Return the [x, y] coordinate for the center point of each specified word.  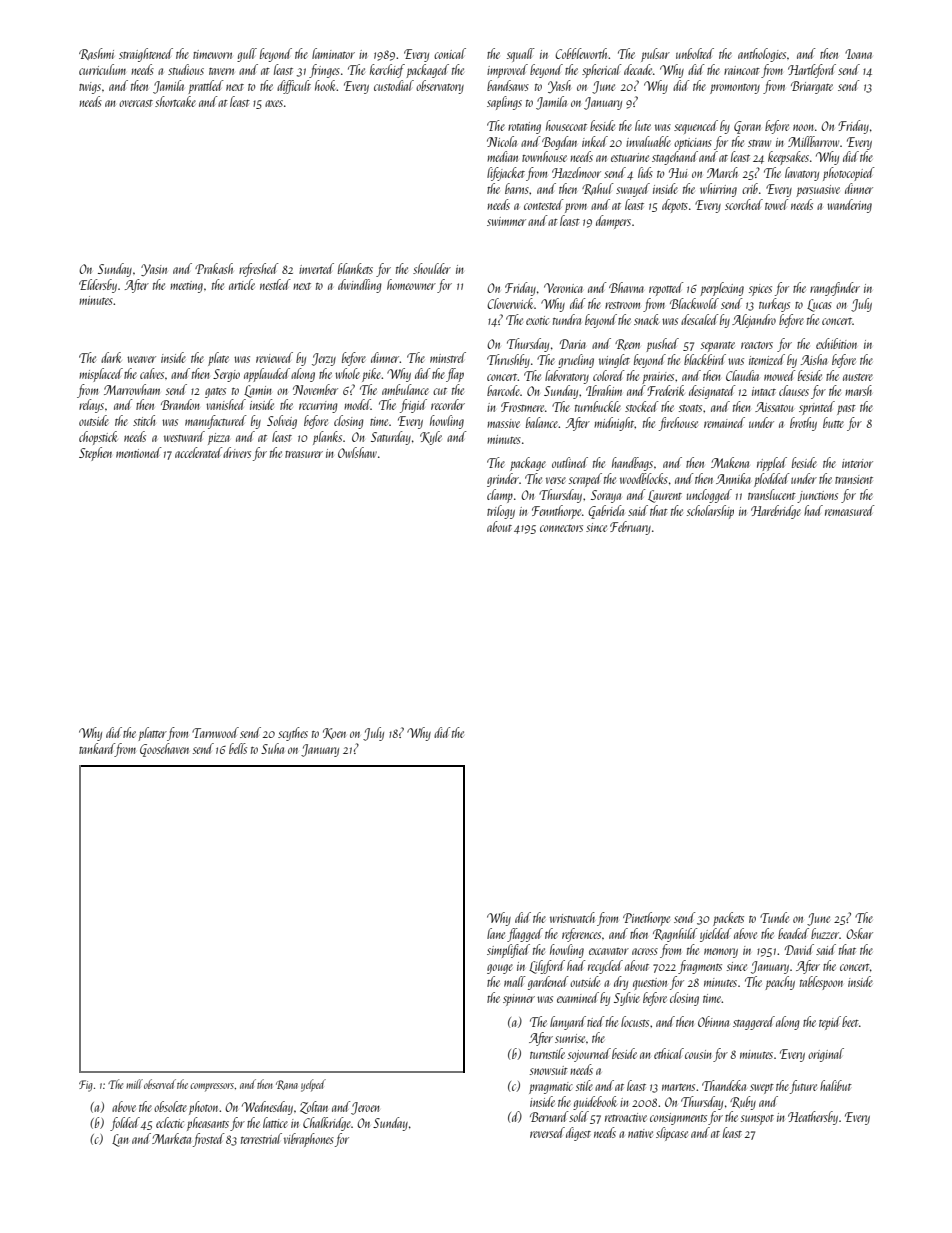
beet [850, 1021]
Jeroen [365, 1108]
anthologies [762, 55]
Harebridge [776, 512]
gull [247, 55]
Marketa [171, 1138]
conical [450, 53]
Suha [272, 748]
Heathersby [813, 1118]
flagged [525, 935]
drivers [237, 452]
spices [760, 290]
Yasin [154, 270]
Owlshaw [357, 452]
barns [517, 188]
